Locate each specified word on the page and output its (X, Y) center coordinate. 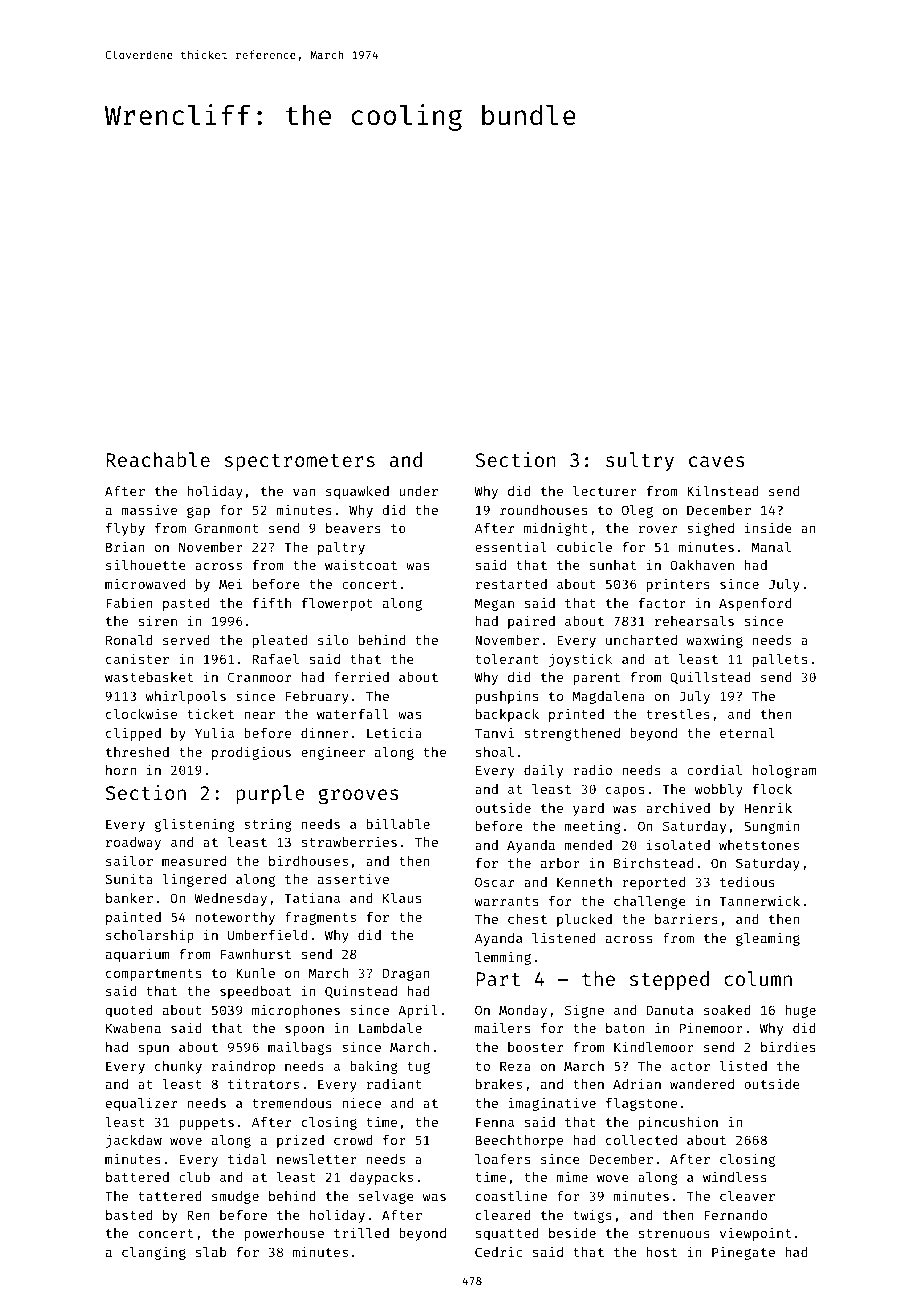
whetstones (759, 845)
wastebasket (149, 677)
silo (333, 639)
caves (717, 461)
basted (129, 1215)
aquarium (137, 955)
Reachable (158, 459)
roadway (133, 843)
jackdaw (134, 1141)
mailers (502, 1027)
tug (418, 1068)
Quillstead (710, 677)
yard (588, 809)
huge (800, 1011)
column (758, 978)
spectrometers (300, 462)
